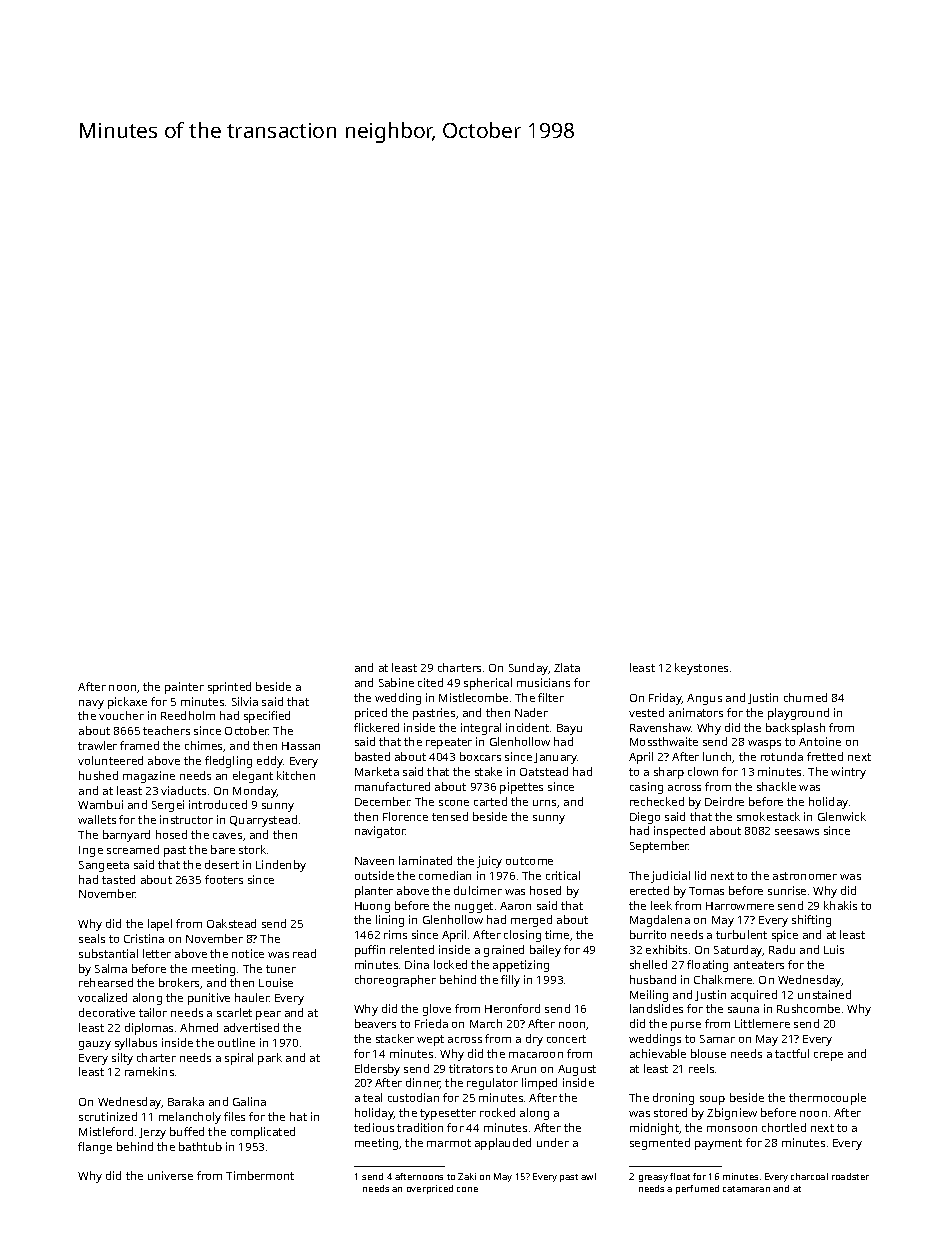  What do you see at coordinates (805, 876) in the document?
I see `astronomer` at bounding box center [805, 876].
